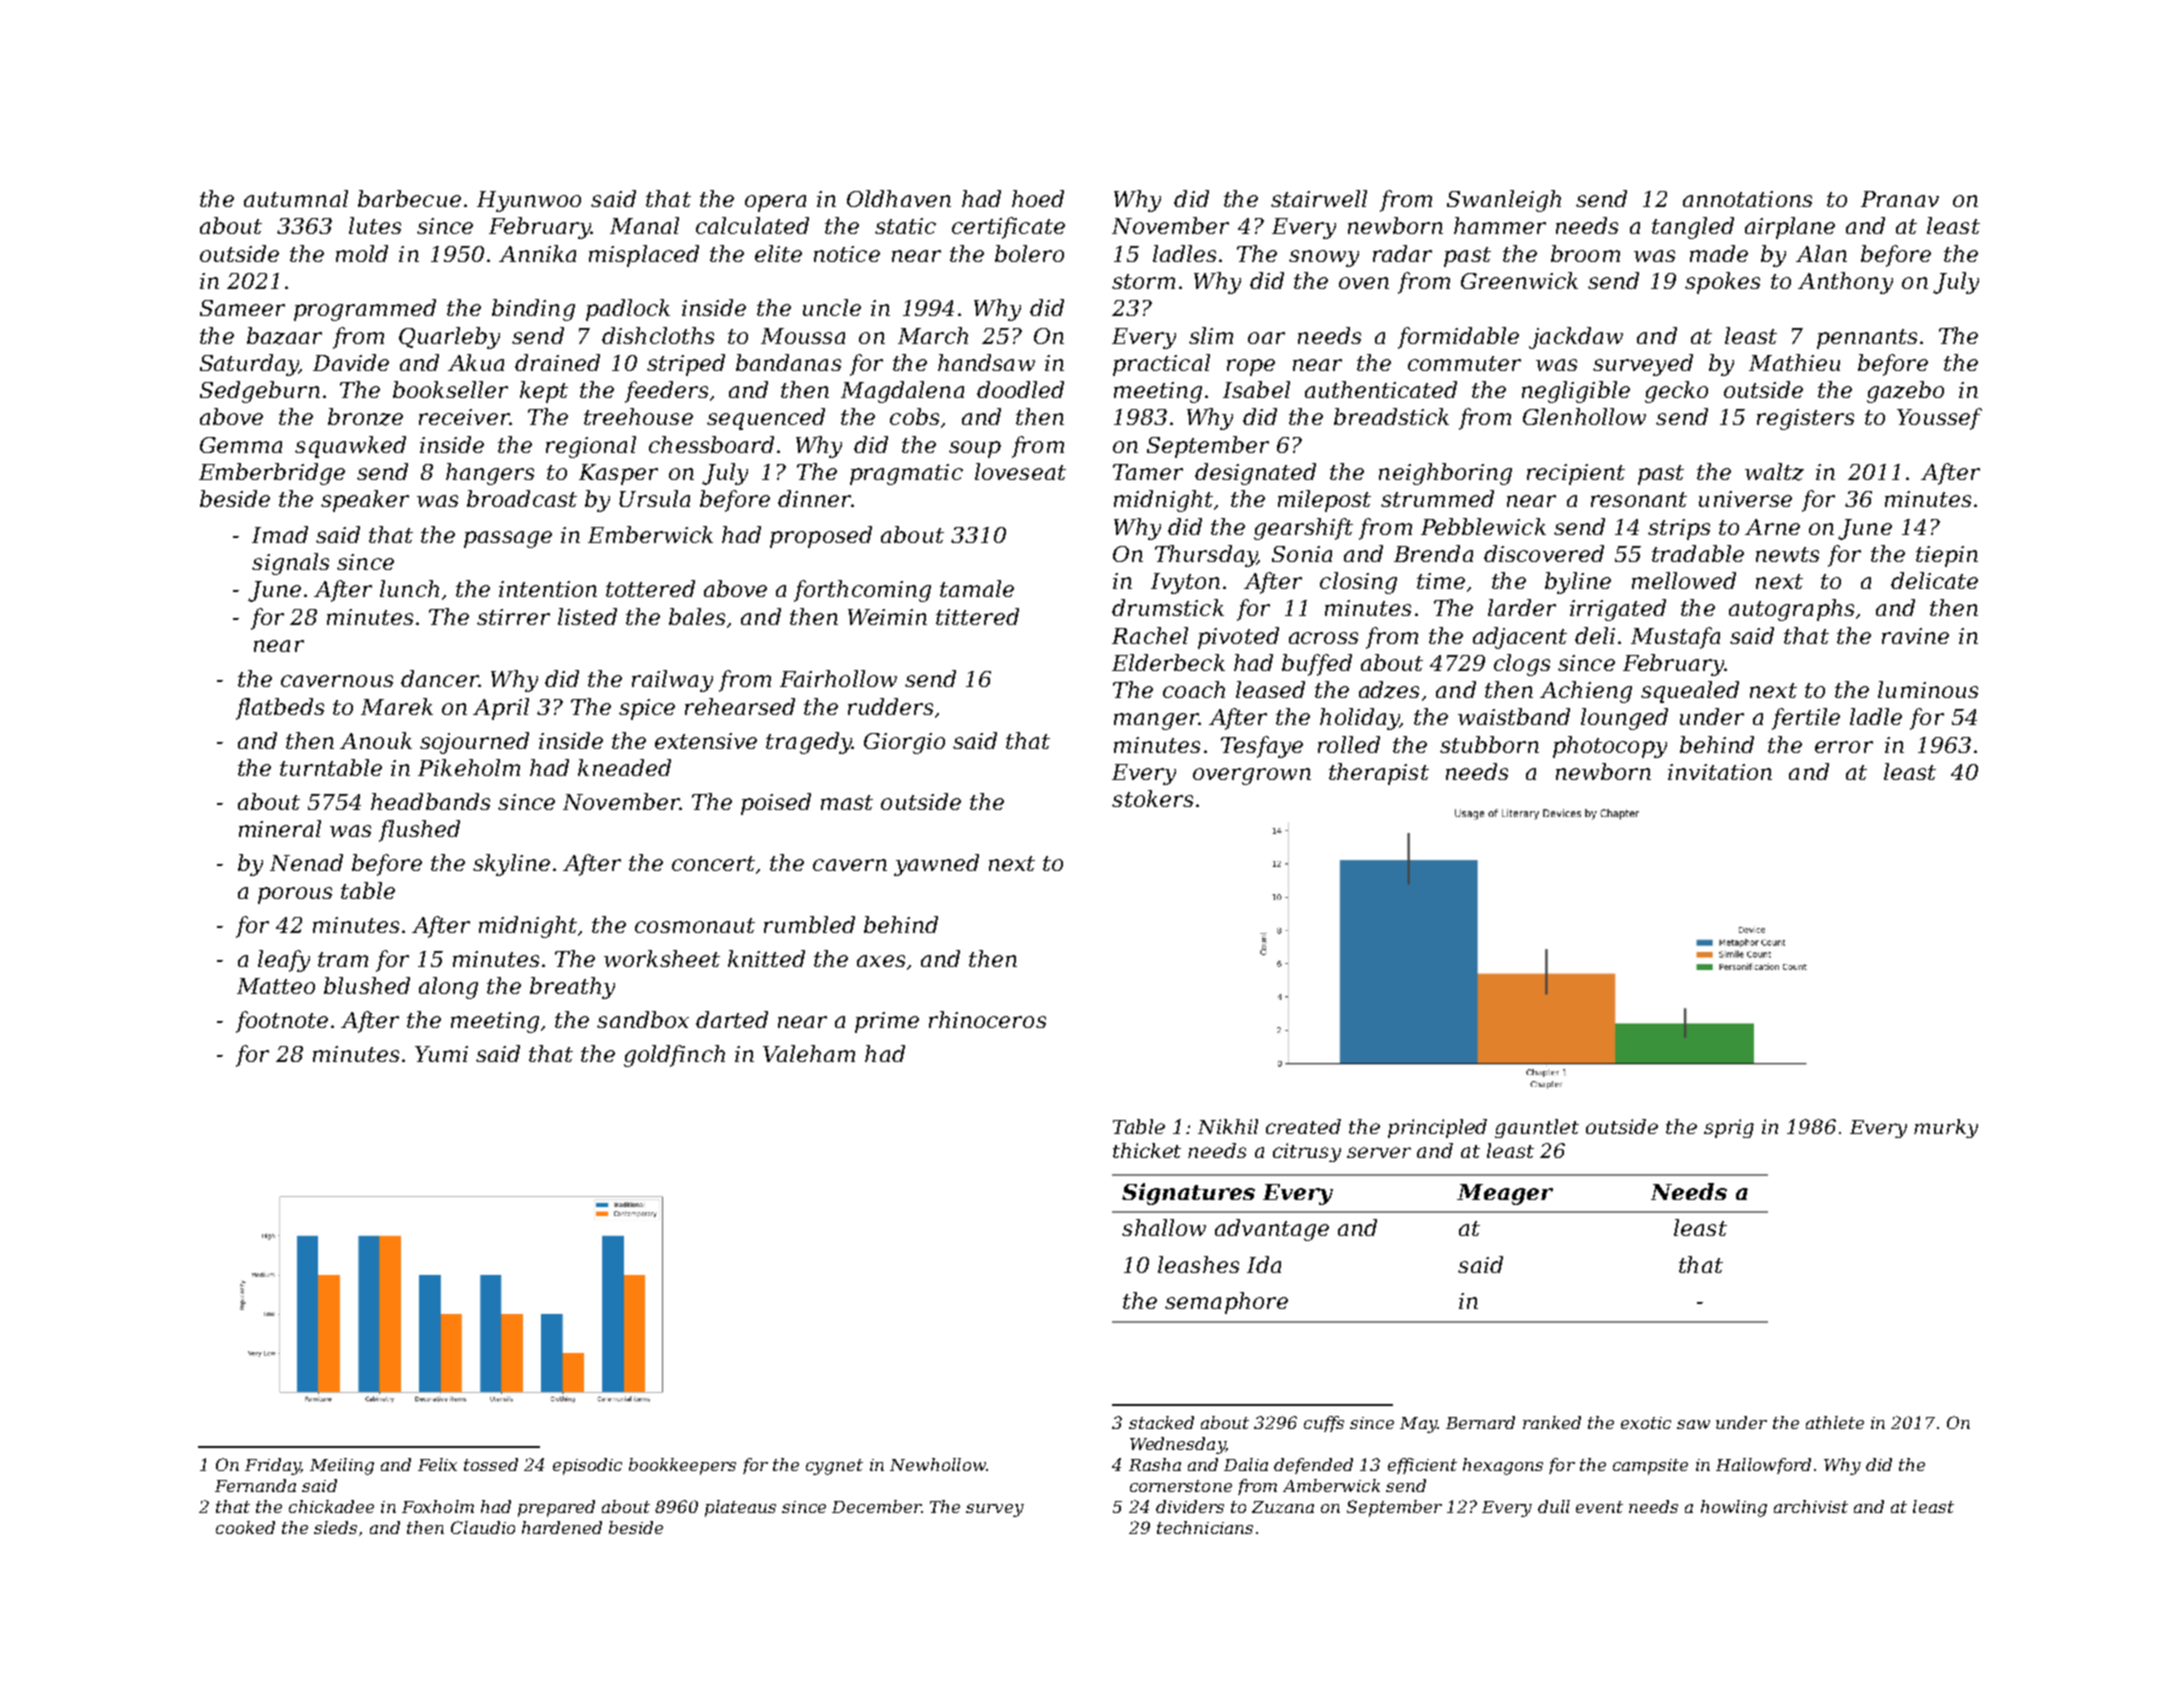  I want to click on Sedgeburn, so click(260, 392).
